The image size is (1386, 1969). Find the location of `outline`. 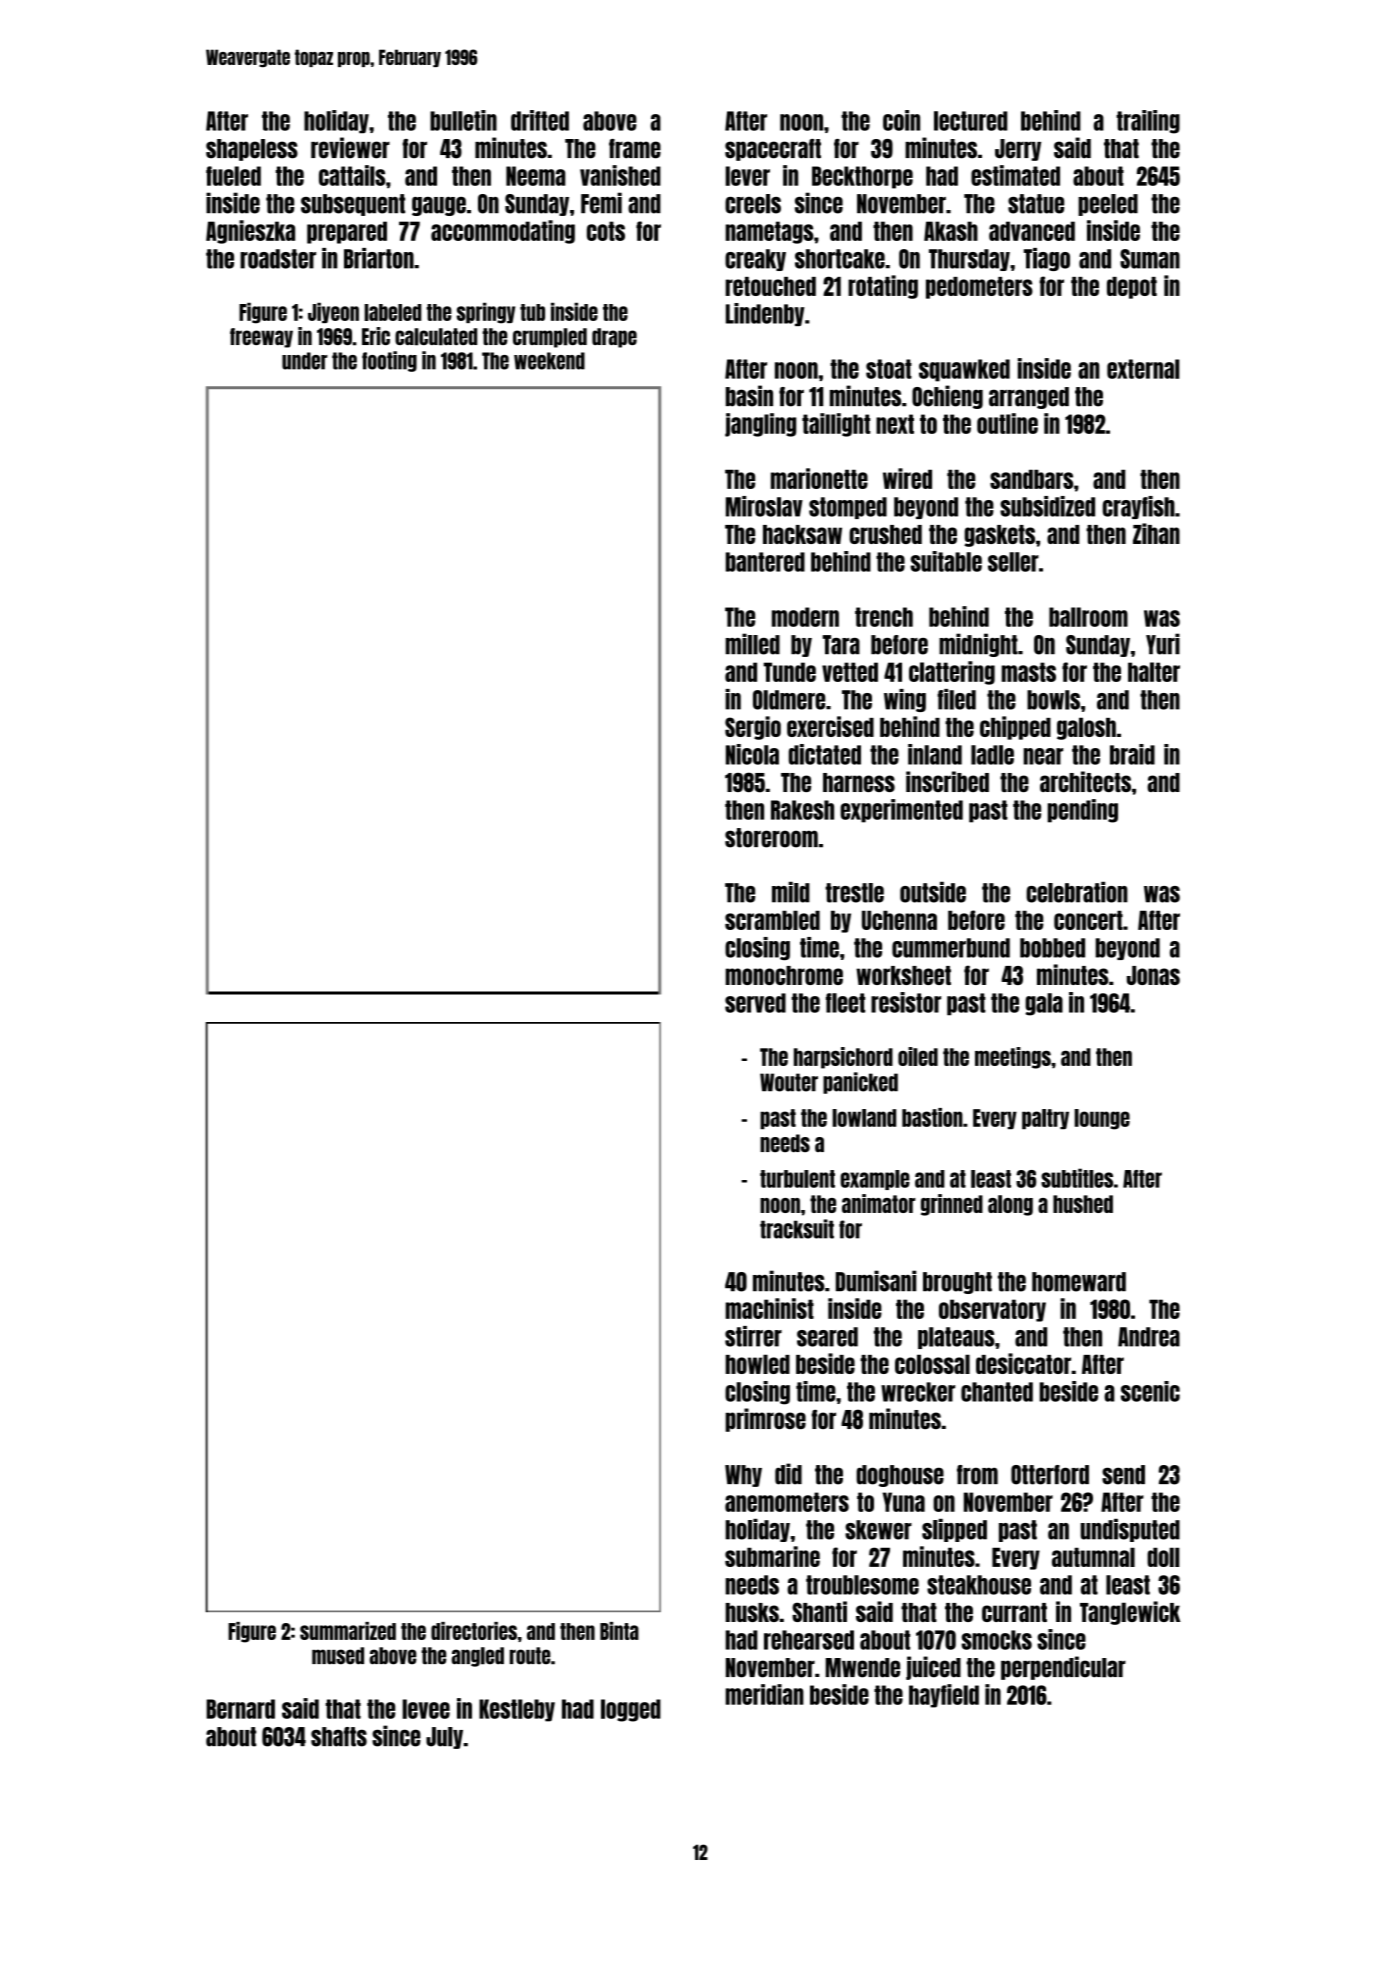

outline is located at coordinates (1007, 423).
